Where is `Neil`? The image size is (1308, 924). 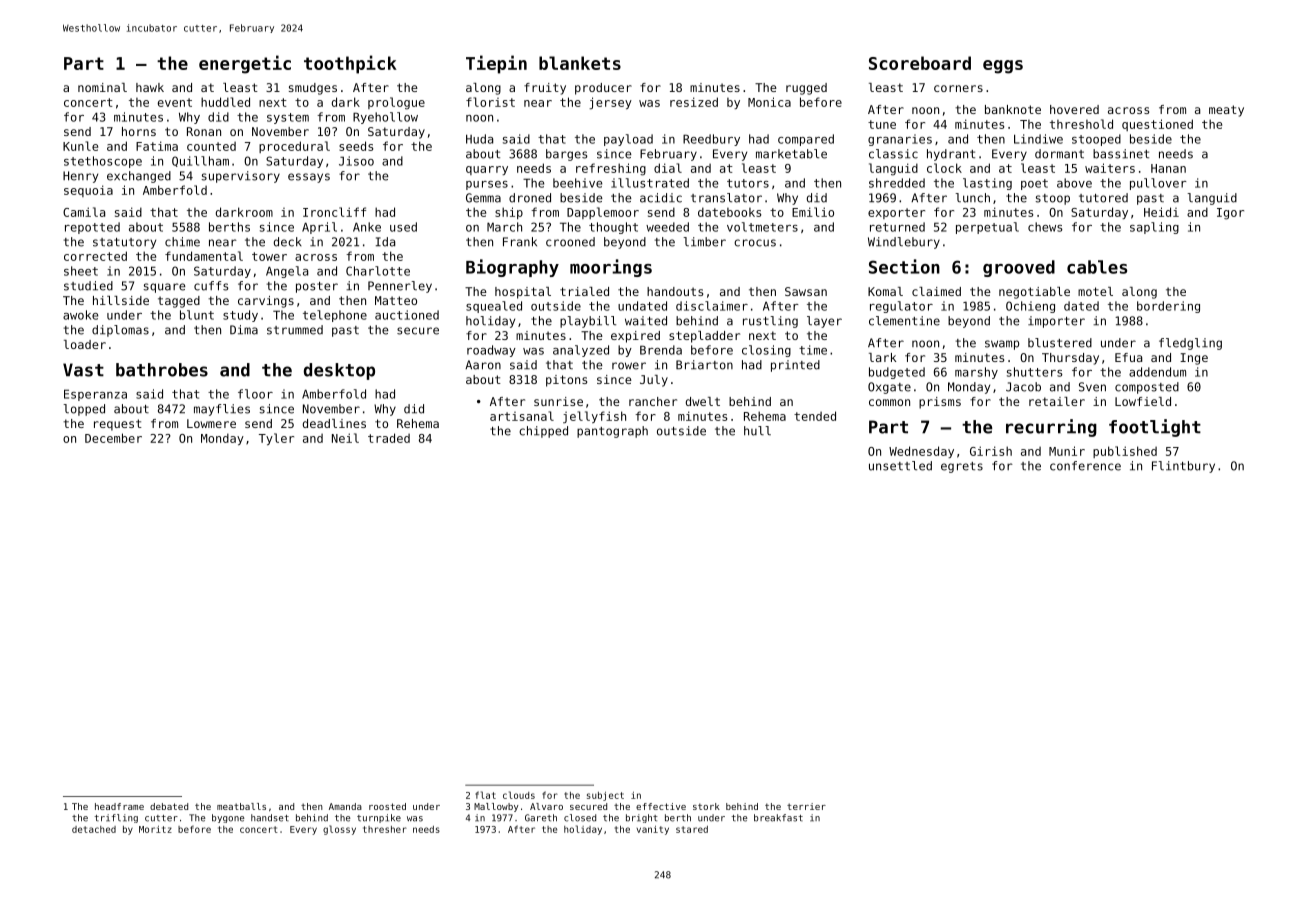 Neil is located at coordinates (345, 438).
